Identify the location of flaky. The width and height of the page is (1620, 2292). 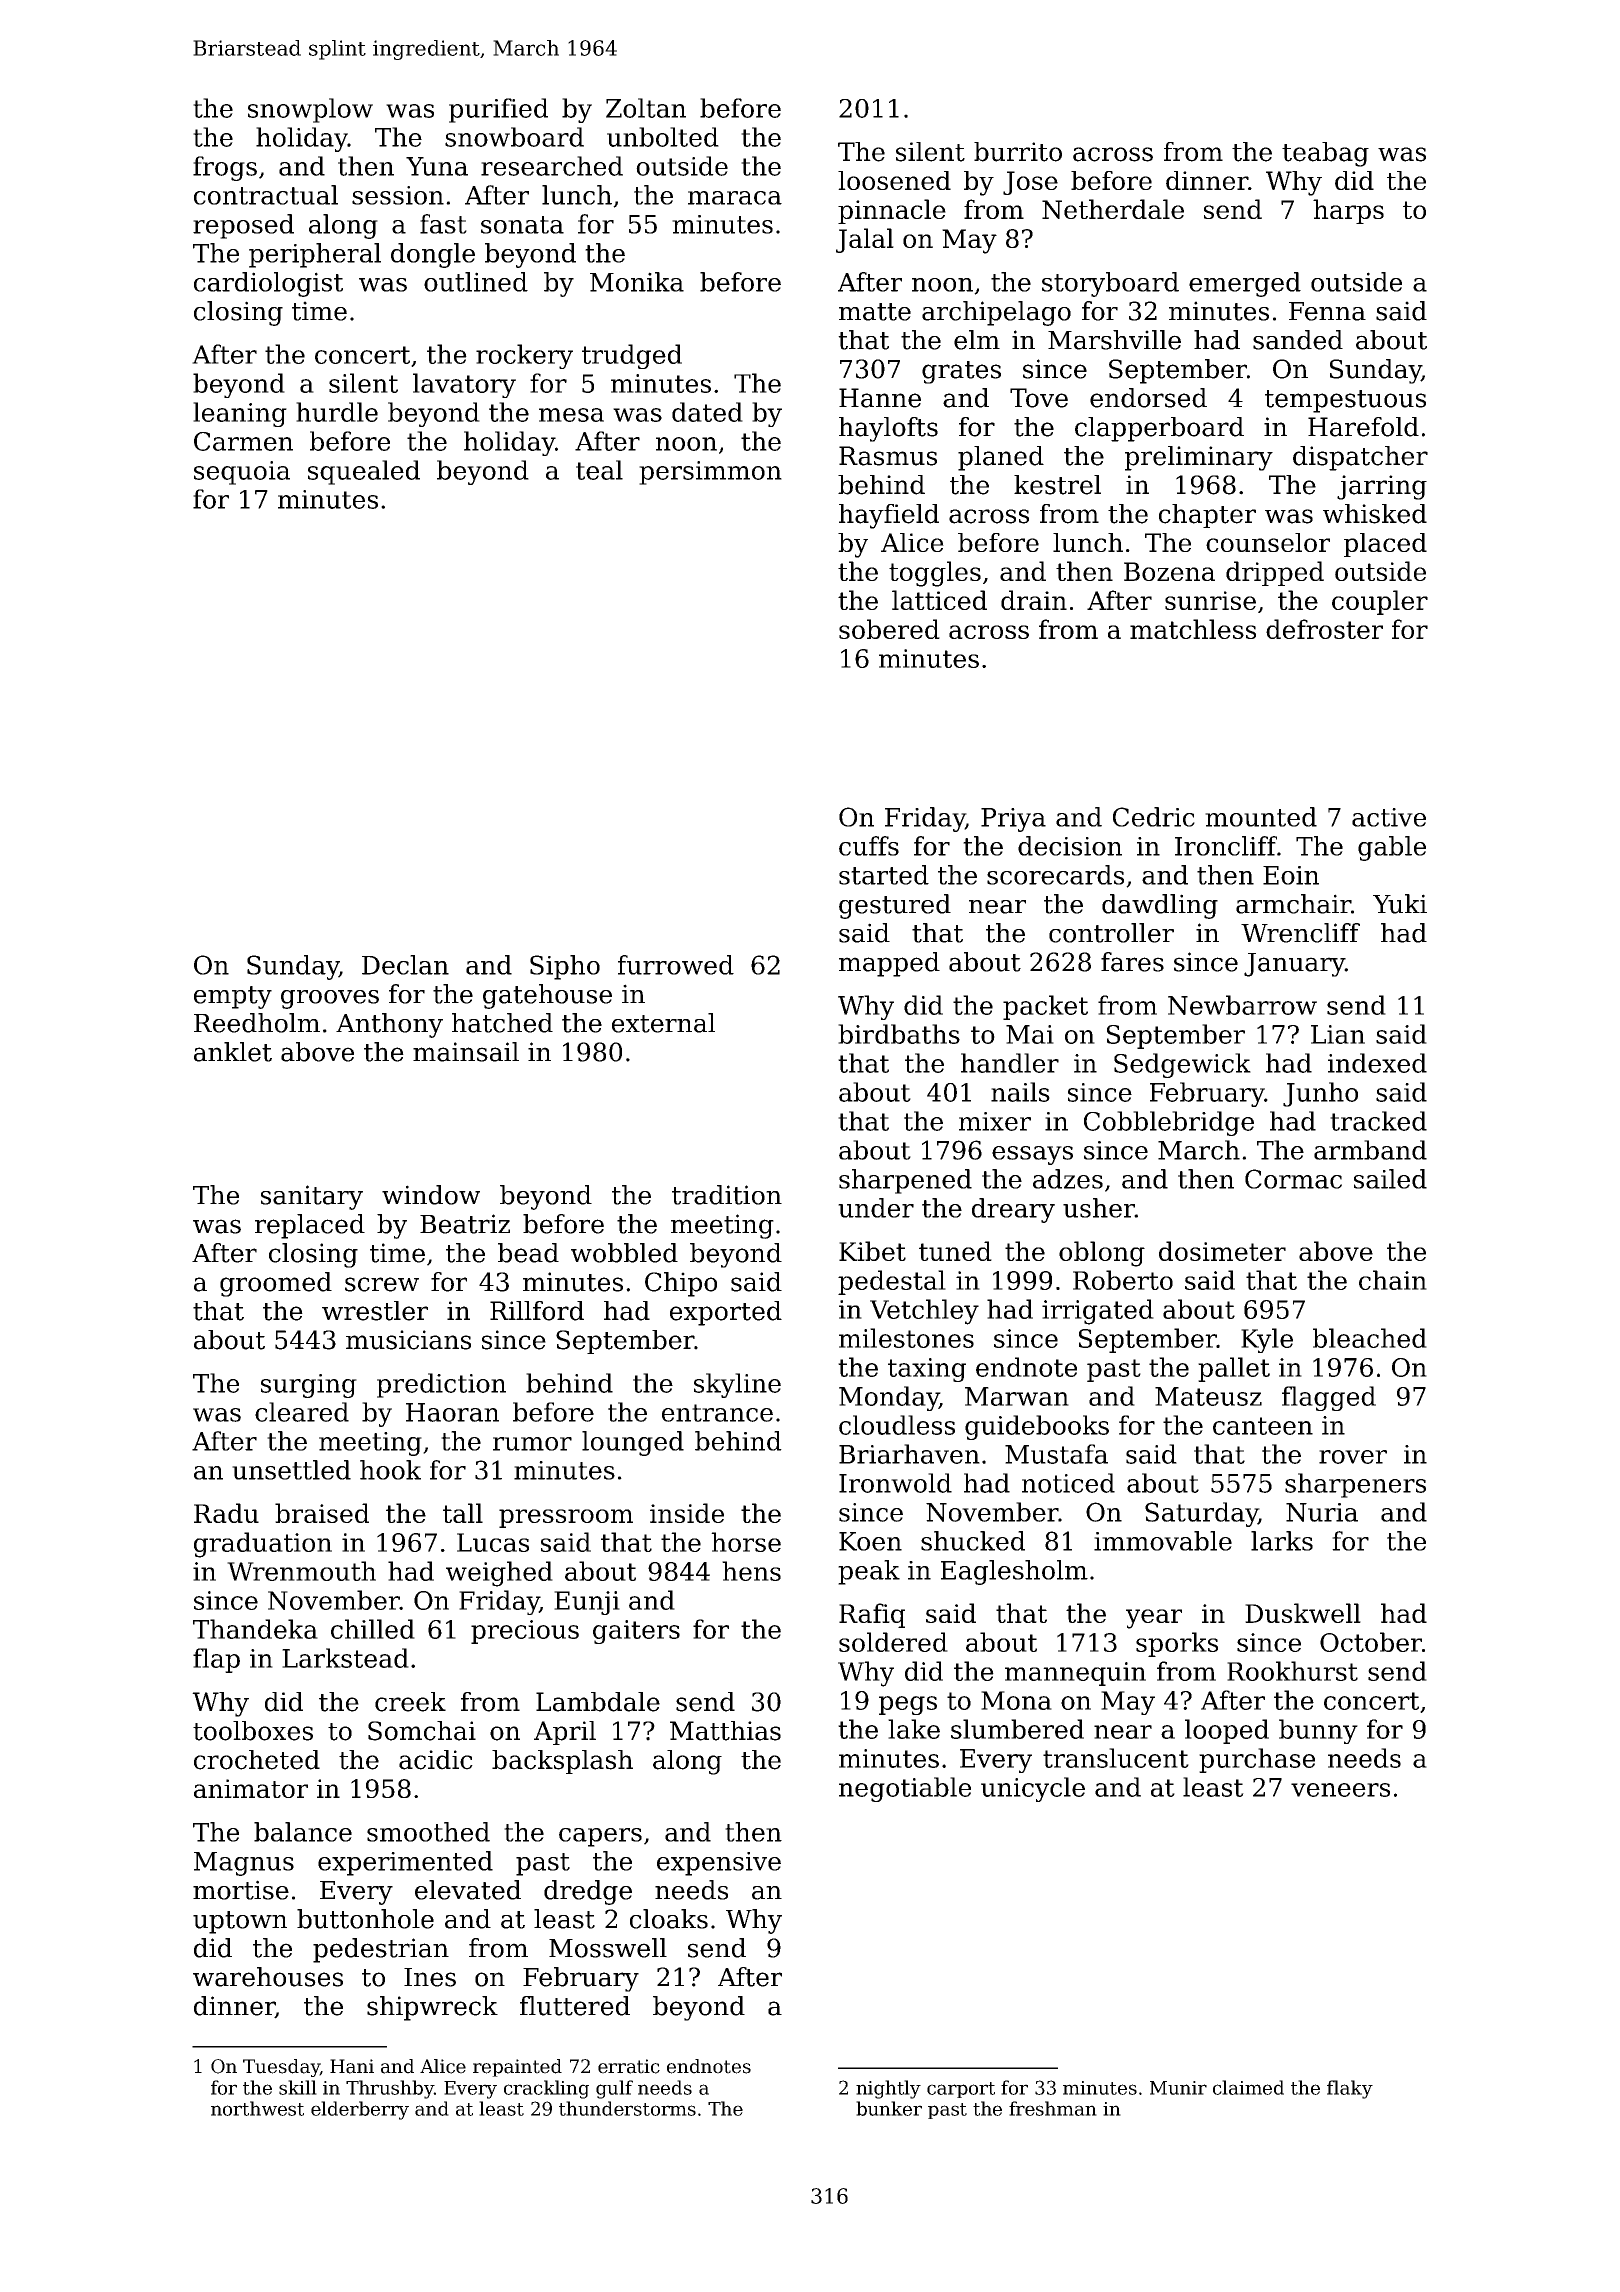
(1350, 2089).
